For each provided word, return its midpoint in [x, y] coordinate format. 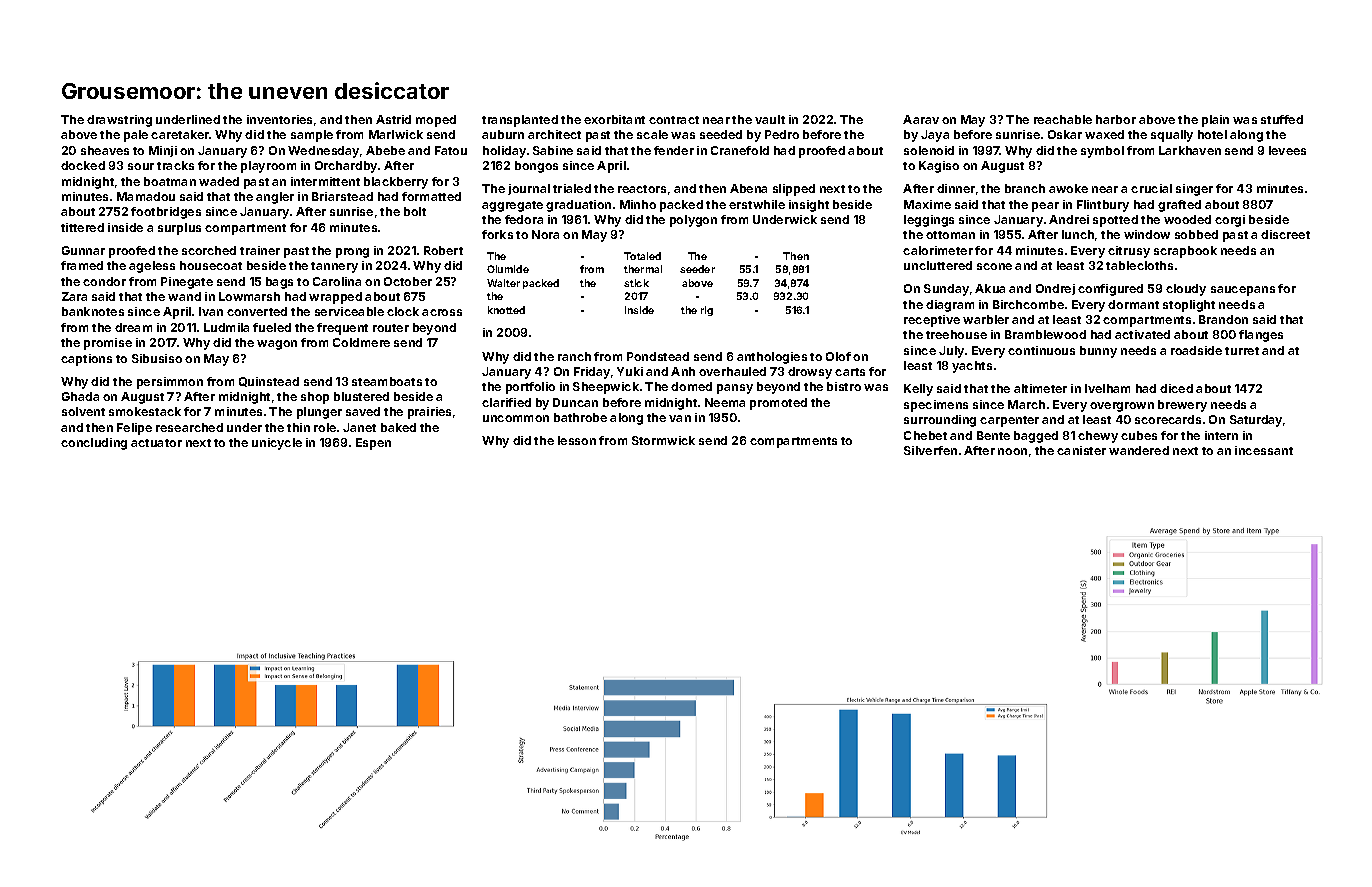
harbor [1116, 119]
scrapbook [1185, 252]
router [391, 328]
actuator [156, 443]
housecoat [211, 265]
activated [1142, 334]
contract [674, 120]
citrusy [1129, 252]
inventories [279, 119]
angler [275, 198]
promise [108, 344]
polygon [693, 221]
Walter [503, 283]
